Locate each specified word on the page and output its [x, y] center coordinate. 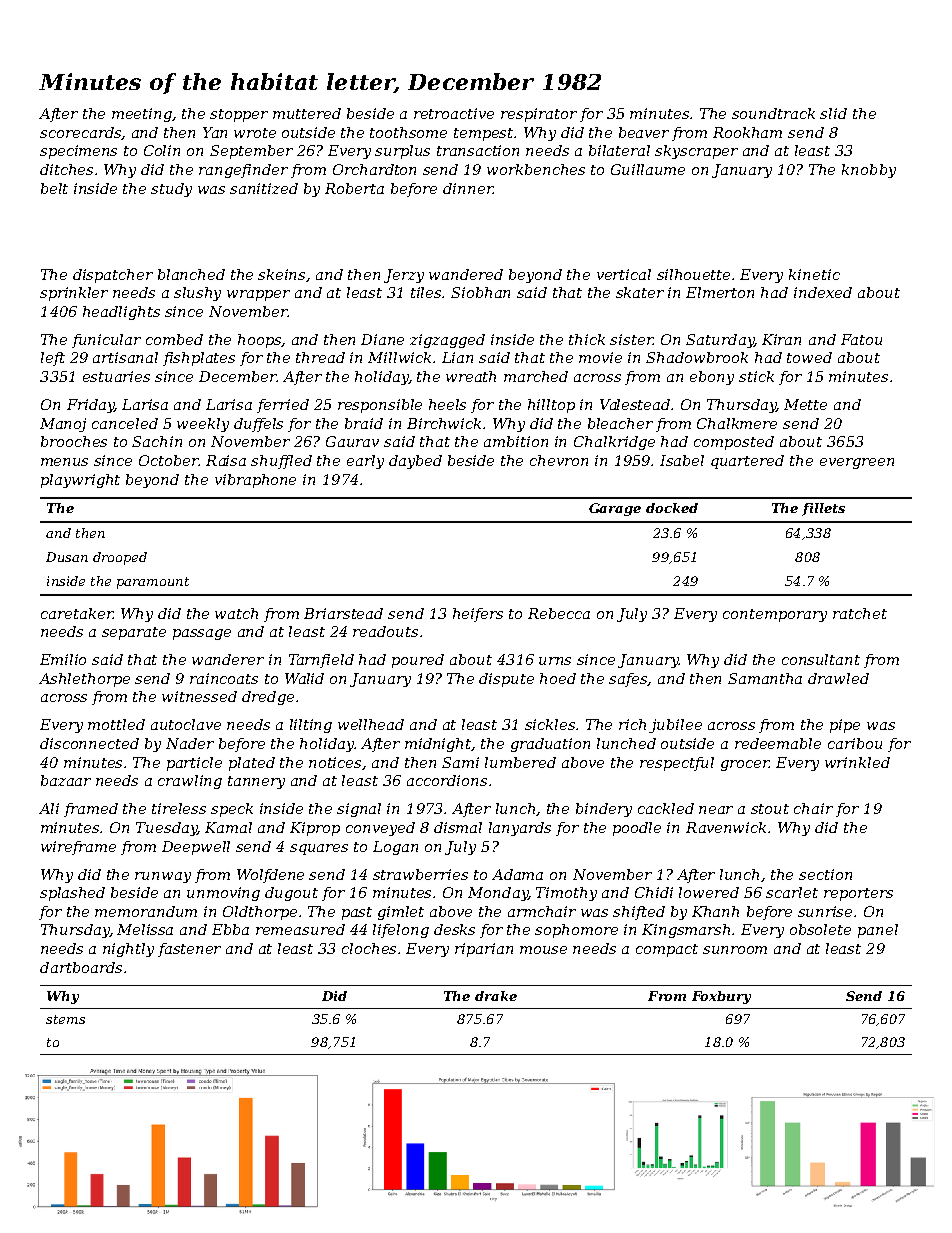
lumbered [520, 762]
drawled [838, 678]
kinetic [814, 274]
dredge [268, 698]
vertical [624, 274]
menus [64, 462]
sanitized [264, 188]
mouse [543, 950]
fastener [189, 950]
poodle [637, 829]
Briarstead [343, 613]
